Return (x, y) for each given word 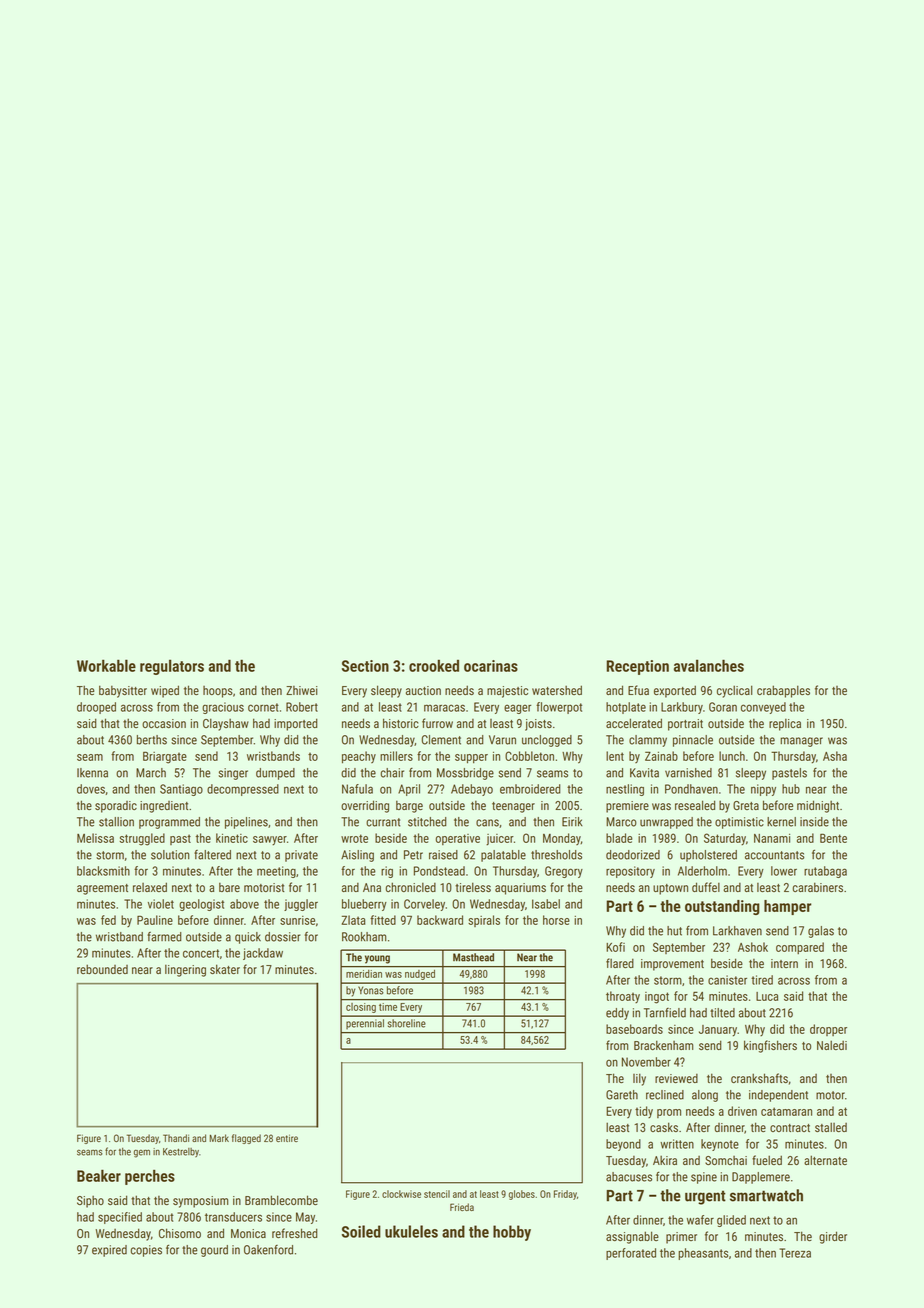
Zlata (353, 920)
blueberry (364, 905)
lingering (185, 970)
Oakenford (268, 1250)
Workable (106, 665)
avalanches (709, 665)
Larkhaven (737, 931)
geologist (201, 905)
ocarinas (491, 666)
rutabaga (825, 872)
